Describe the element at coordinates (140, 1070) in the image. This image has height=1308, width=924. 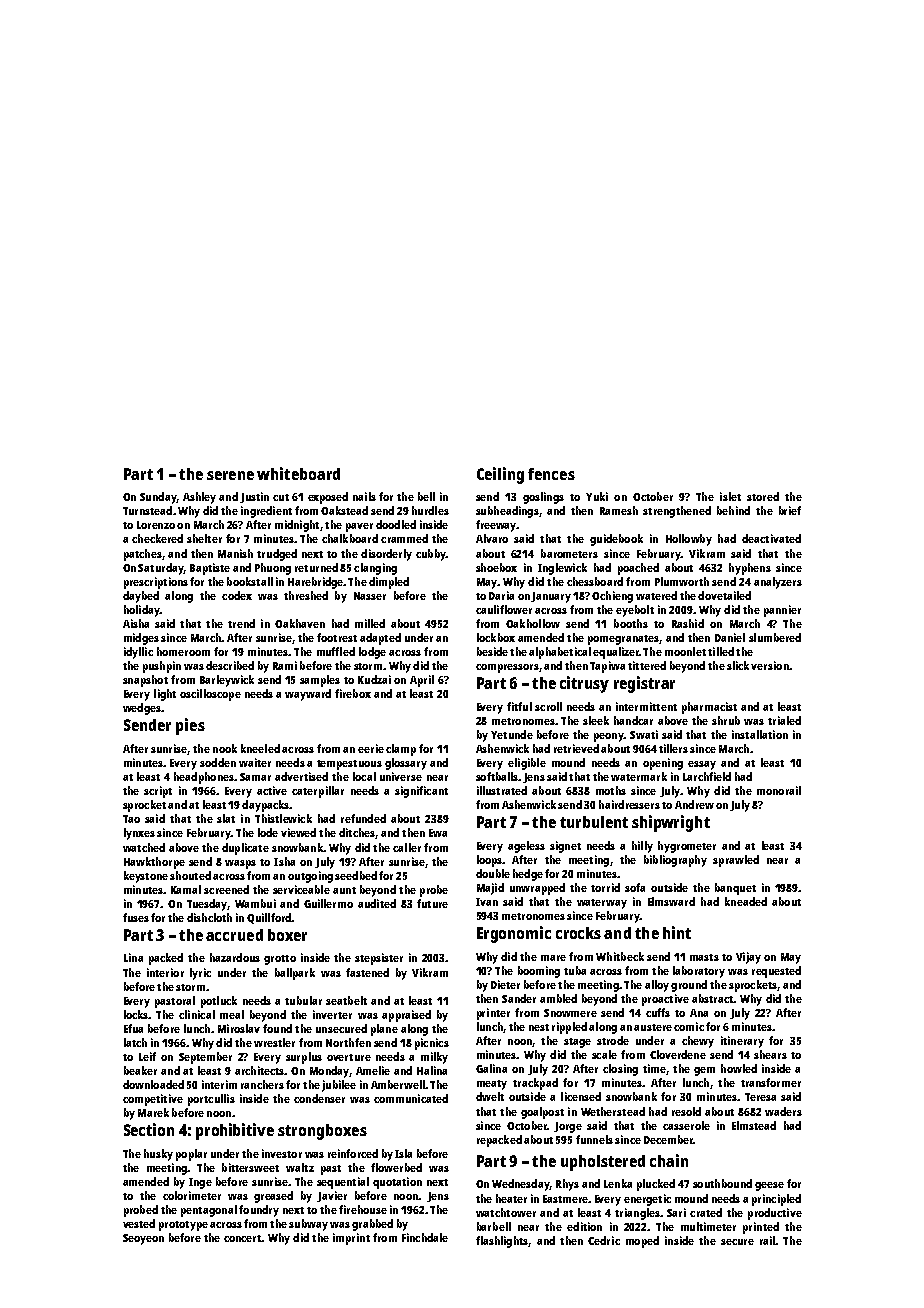
I see `beaker` at that location.
